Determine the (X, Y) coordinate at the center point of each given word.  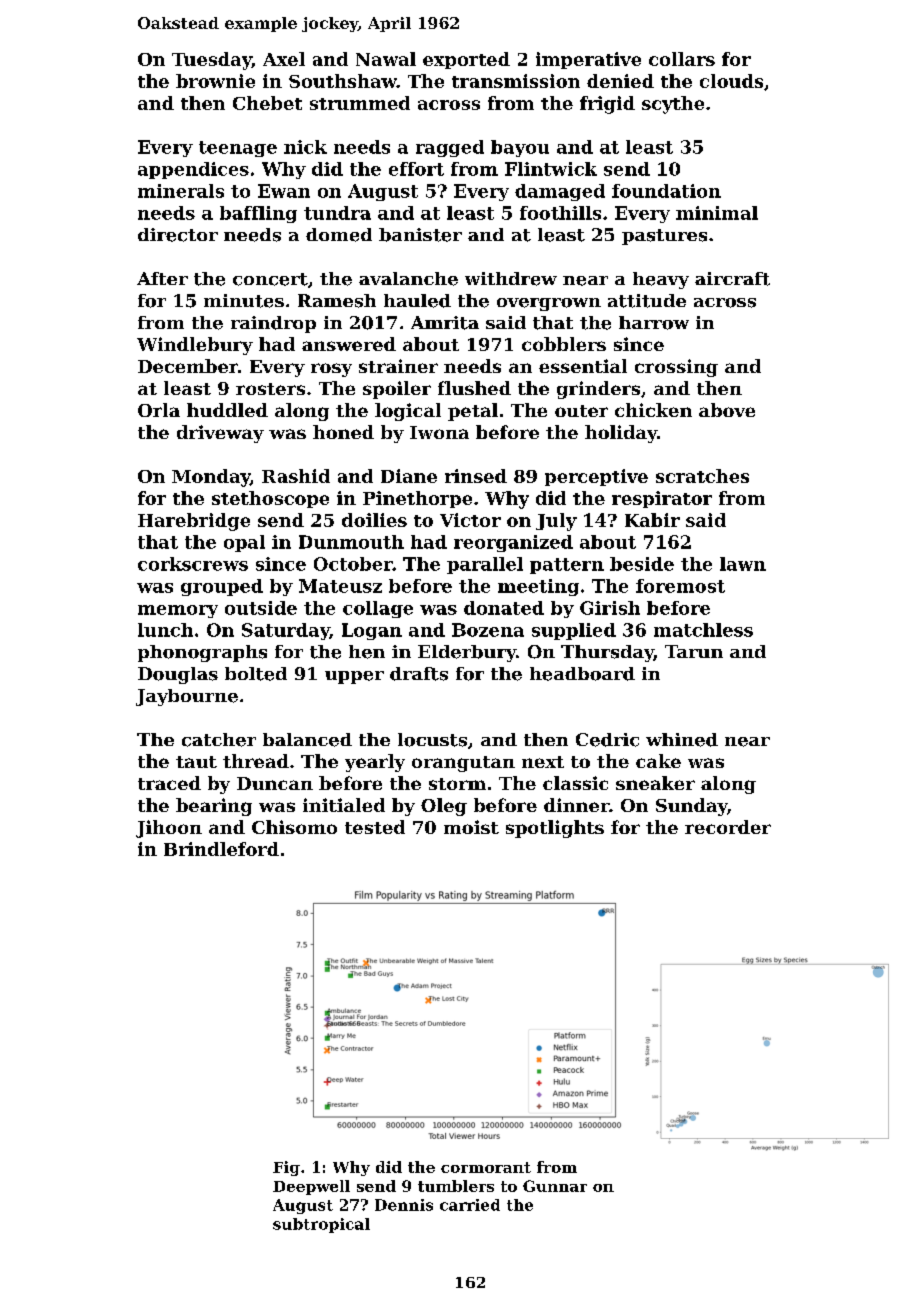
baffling (258, 214)
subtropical (321, 1225)
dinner (576, 805)
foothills (560, 213)
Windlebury (195, 346)
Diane (409, 476)
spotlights (555, 829)
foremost (680, 586)
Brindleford (221, 849)
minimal (717, 213)
